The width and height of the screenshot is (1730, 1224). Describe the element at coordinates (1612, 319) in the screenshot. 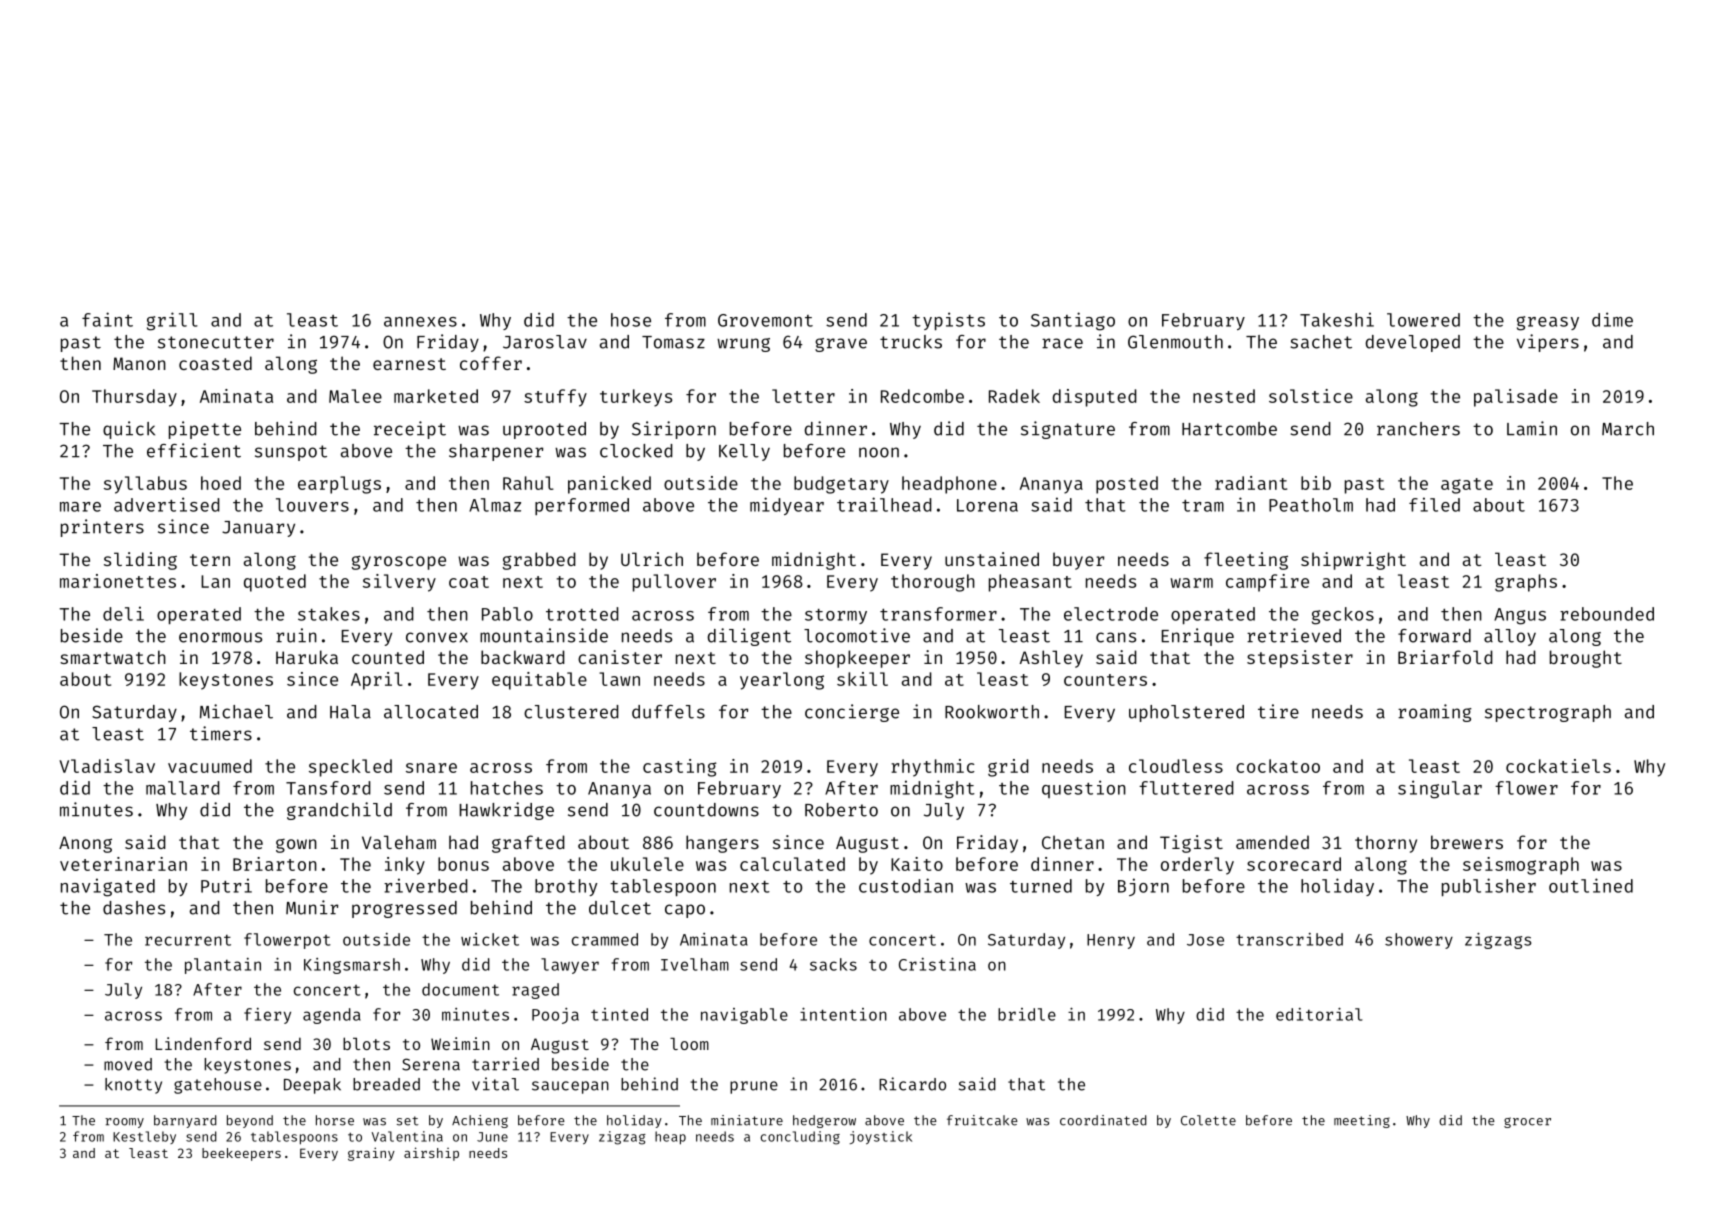

I see `dime` at that location.
